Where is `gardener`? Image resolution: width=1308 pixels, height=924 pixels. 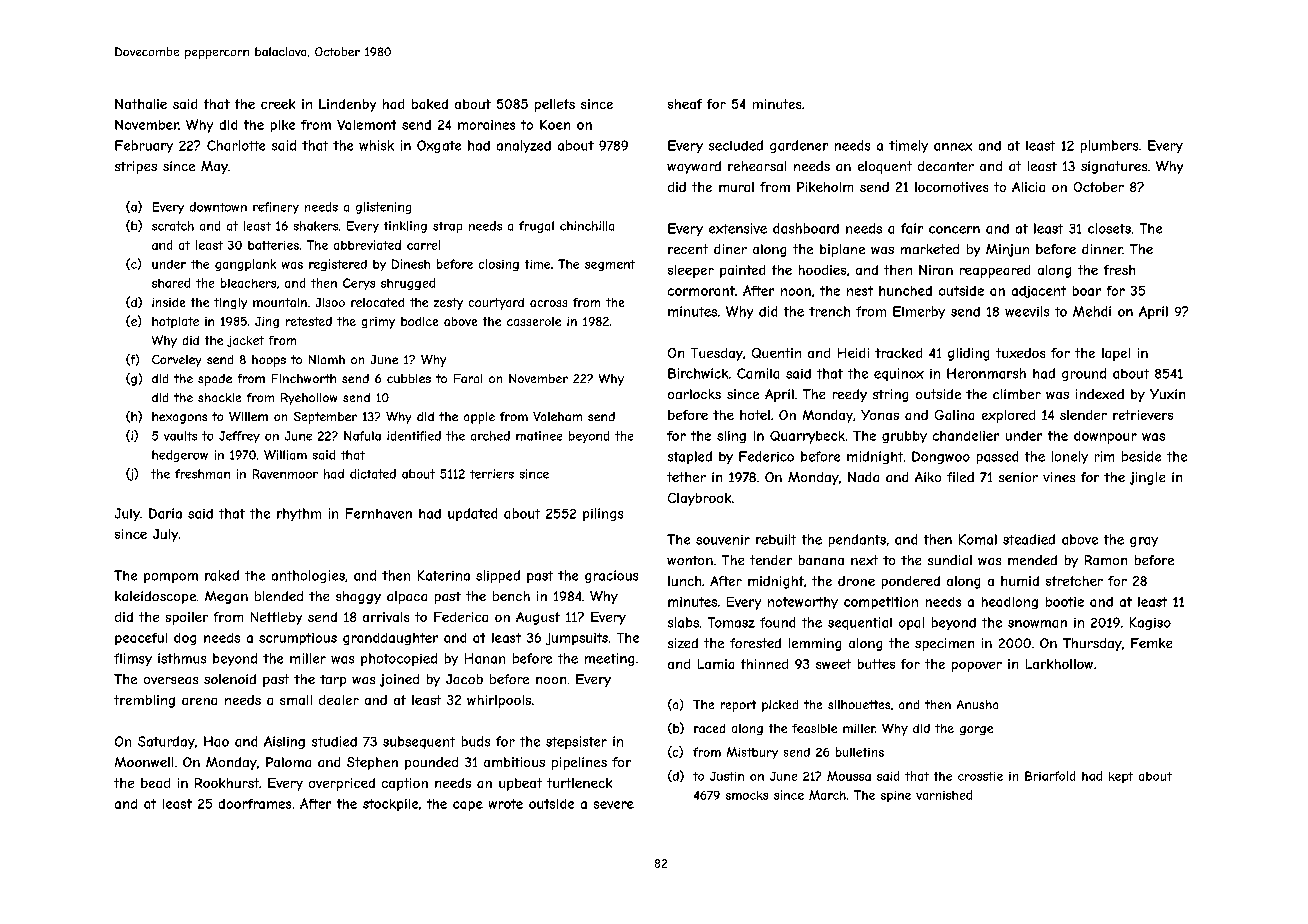
gardener is located at coordinates (799, 146).
